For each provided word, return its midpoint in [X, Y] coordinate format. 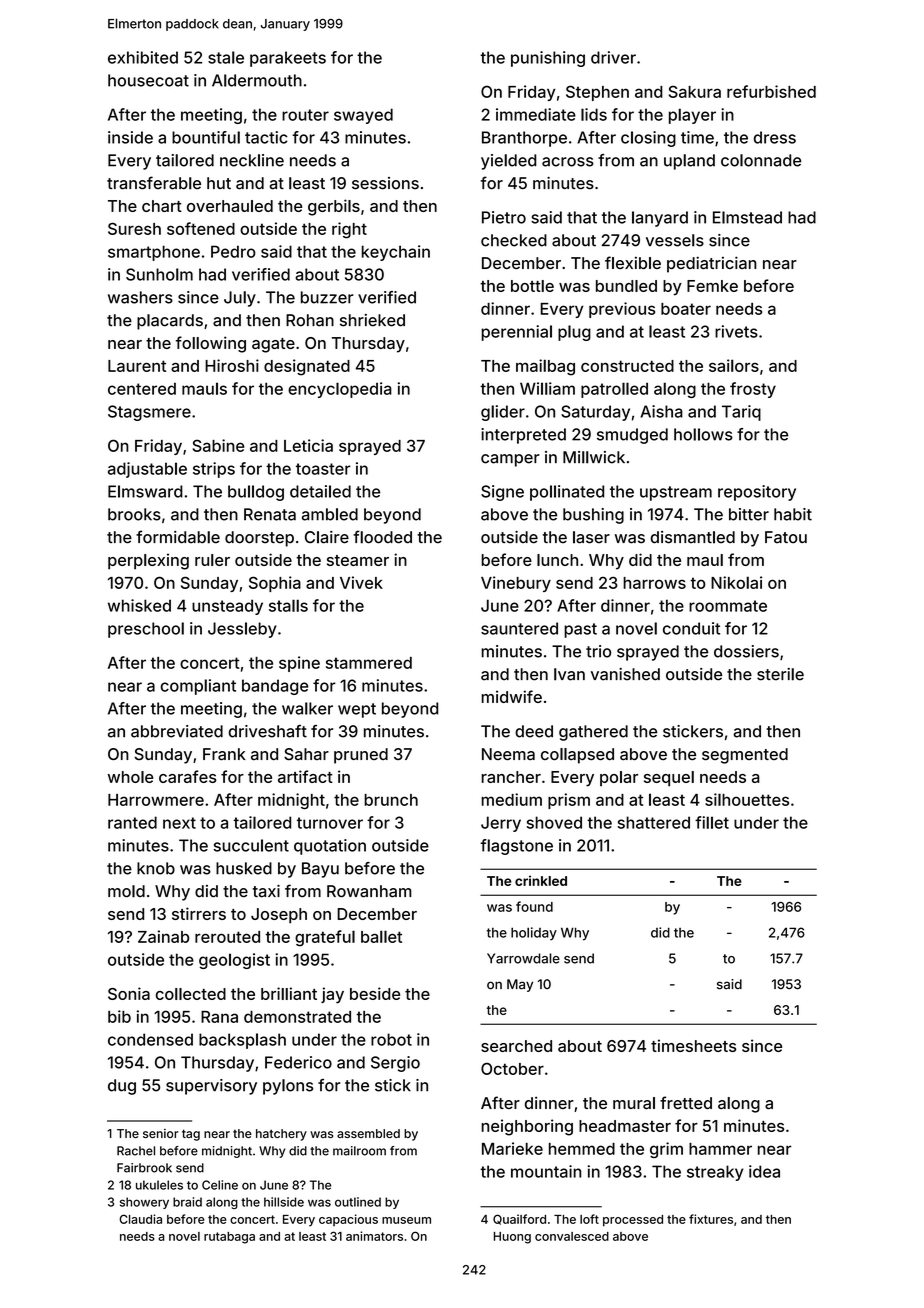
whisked [139, 605]
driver [613, 57]
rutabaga [229, 1238]
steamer [358, 560]
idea [764, 1171]
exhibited [143, 57]
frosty [753, 390]
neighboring [527, 1127]
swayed [363, 116]
